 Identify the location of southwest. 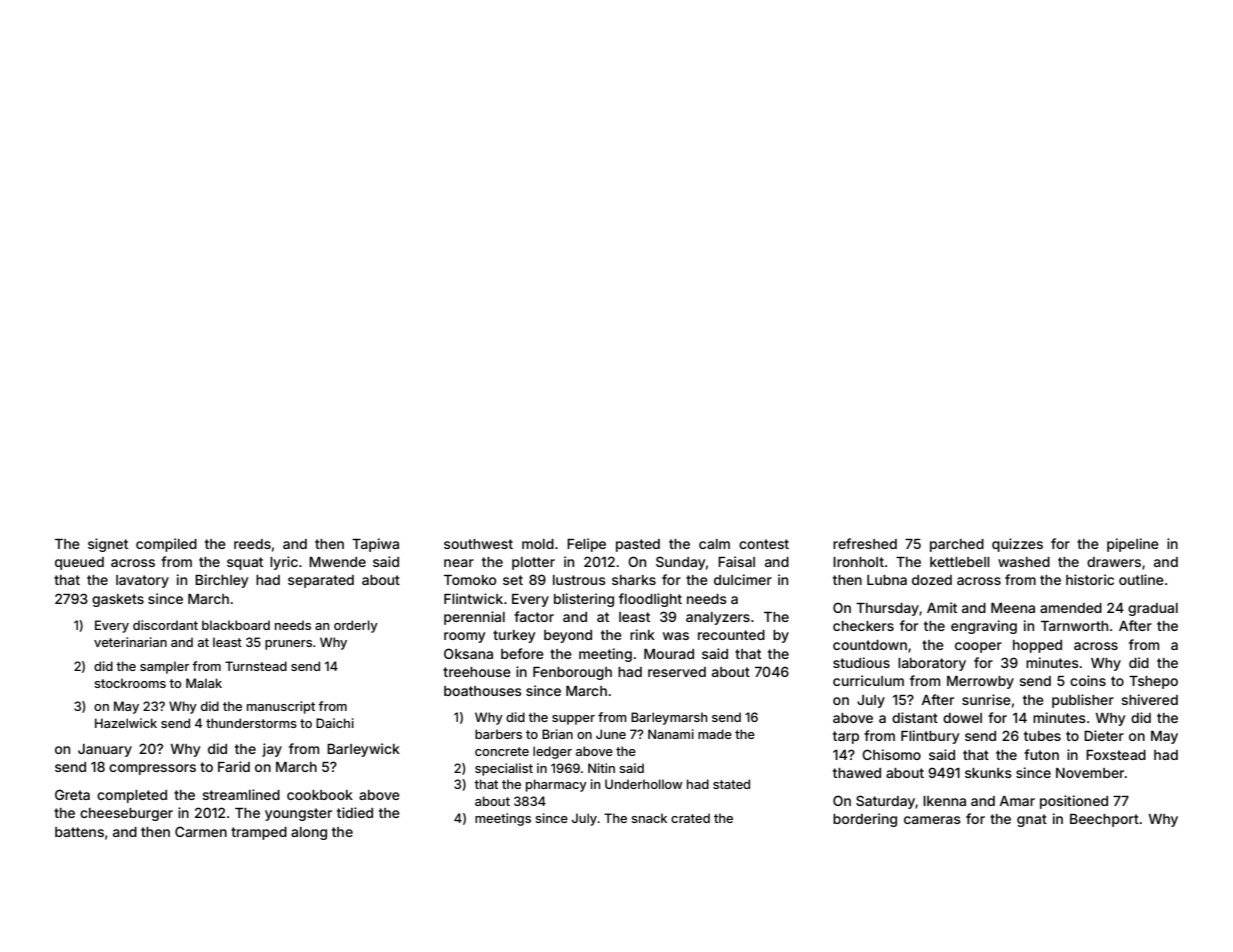
(478, 544).
